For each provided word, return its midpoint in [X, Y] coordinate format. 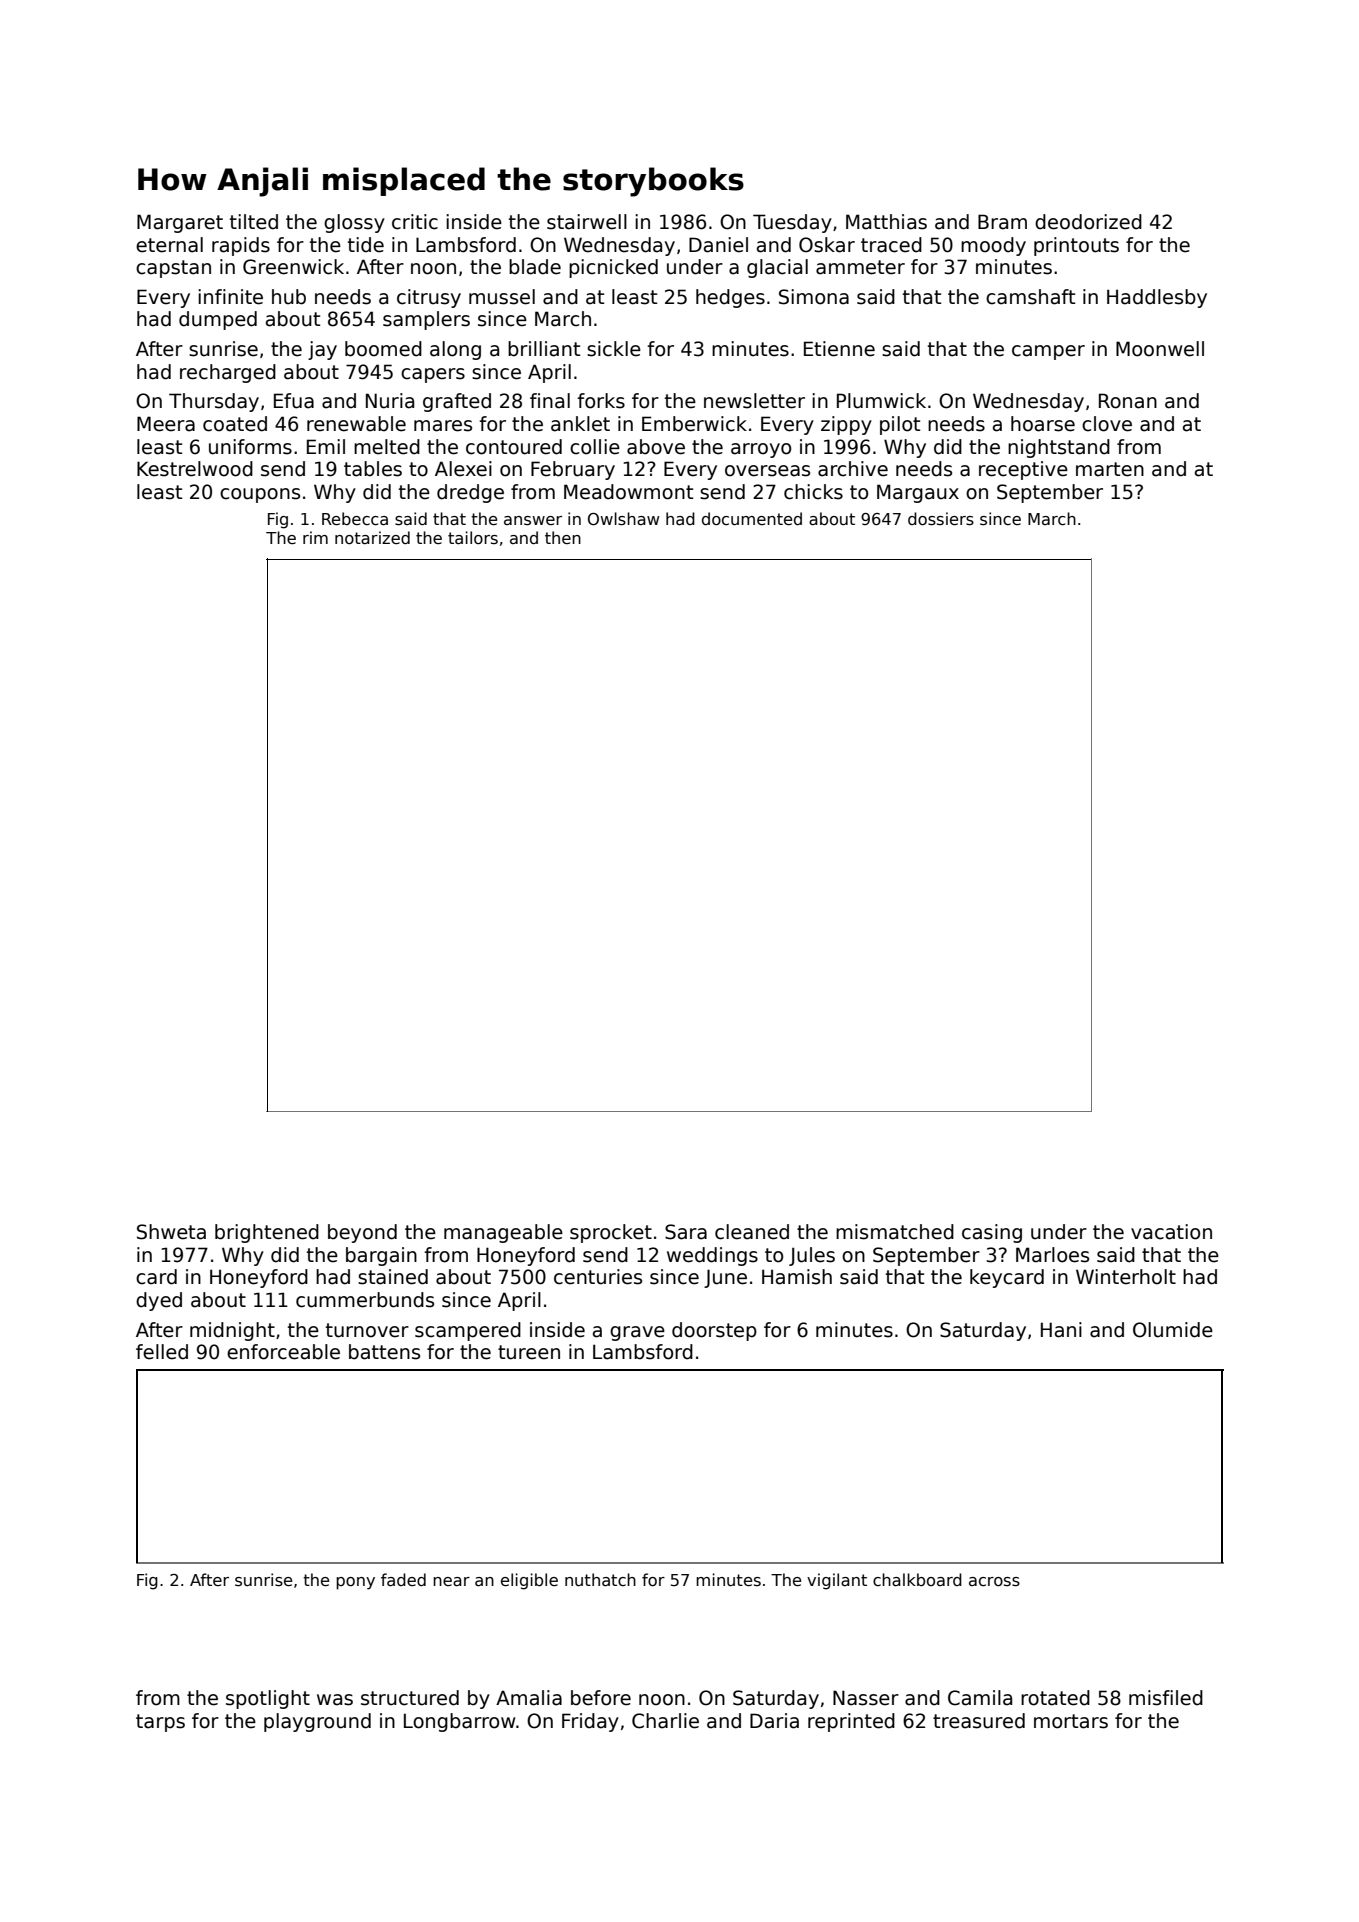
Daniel [718, 245]
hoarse [1043, 424]
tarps [160, 1723]
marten [1110, 469]
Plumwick [881, 401]
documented [752, 519]
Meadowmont [628, 492]
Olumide [1173, 1330]
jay [322, 350]
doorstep [714, 1331]
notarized [372, 537]
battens [384, 1352]
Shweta [171, 1232]
